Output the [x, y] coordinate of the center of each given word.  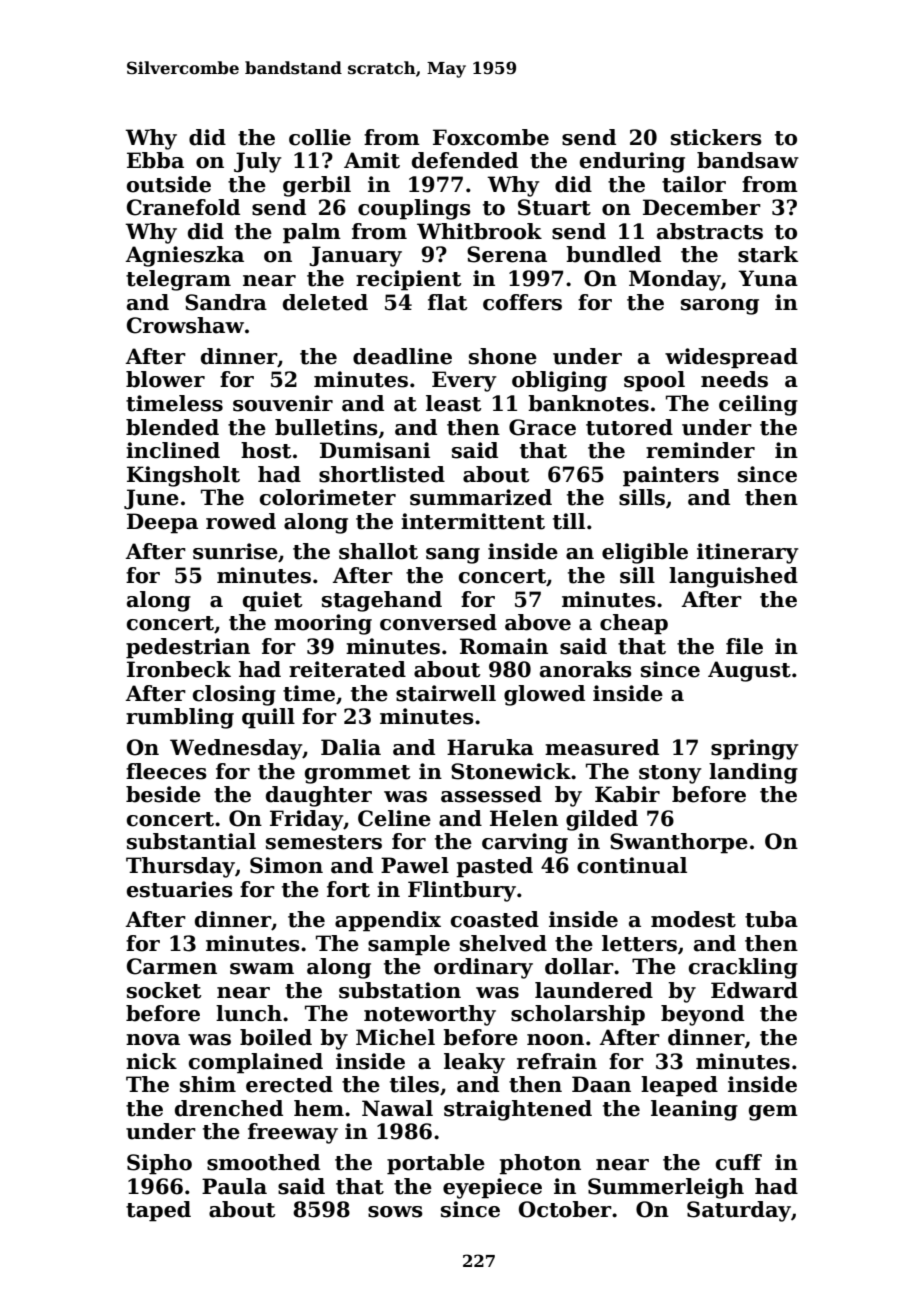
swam [262, 969]
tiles [414, 1084]
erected [289, 1084]
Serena [507, 254]
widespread [731, 358]
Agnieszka [184, 256]
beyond [702, 1015]
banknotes [588, 403]
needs [734, 379]
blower [165, 379]
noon [555, 1040]
